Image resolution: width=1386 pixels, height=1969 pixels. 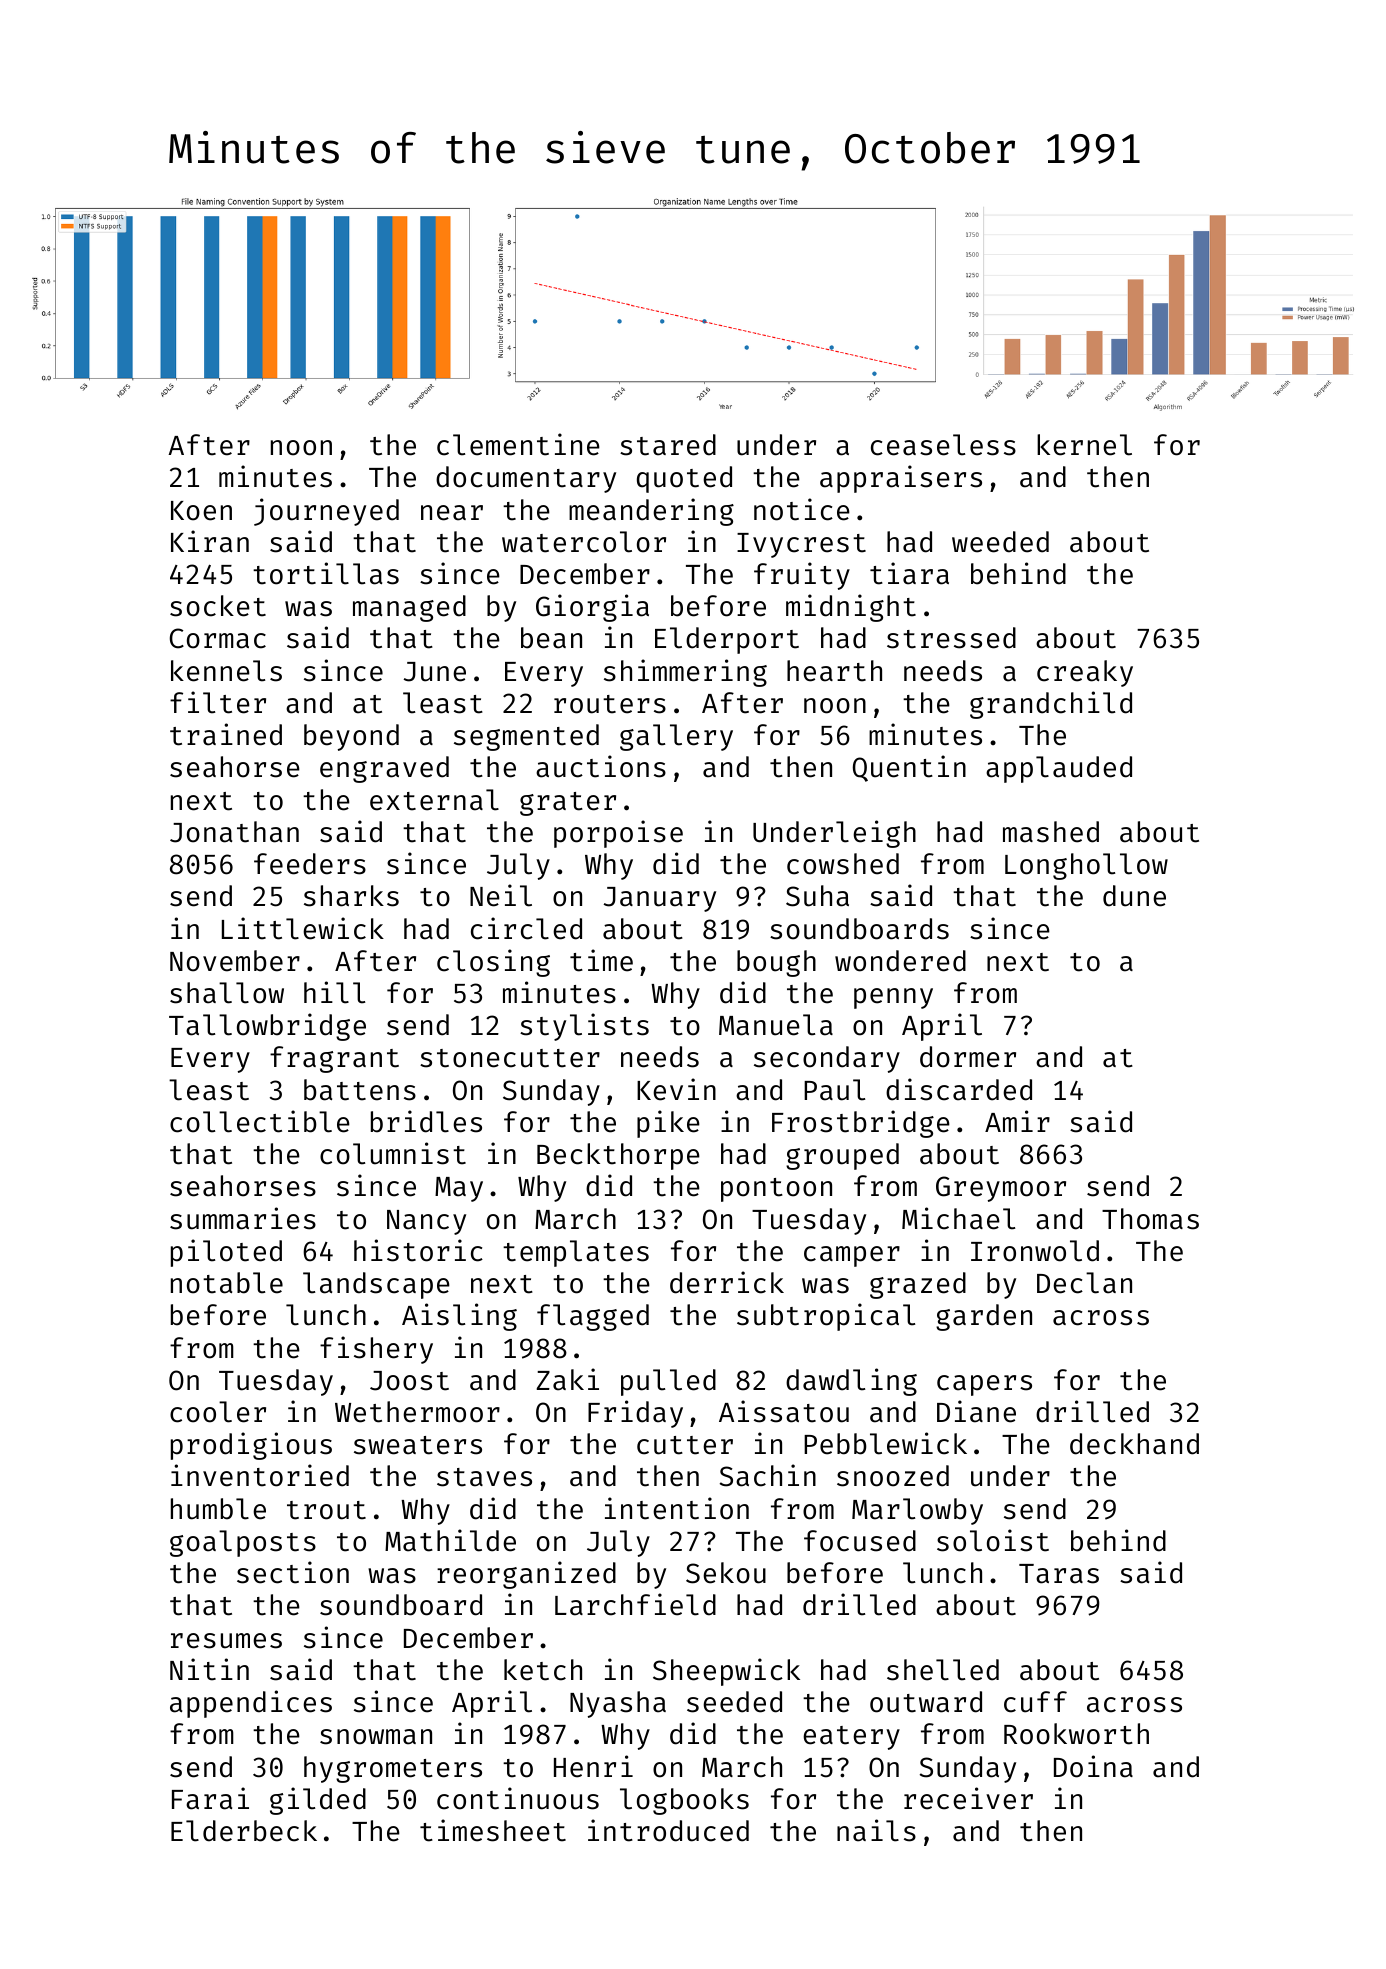 I want to click on nails, so click(x=876, y=1830).
